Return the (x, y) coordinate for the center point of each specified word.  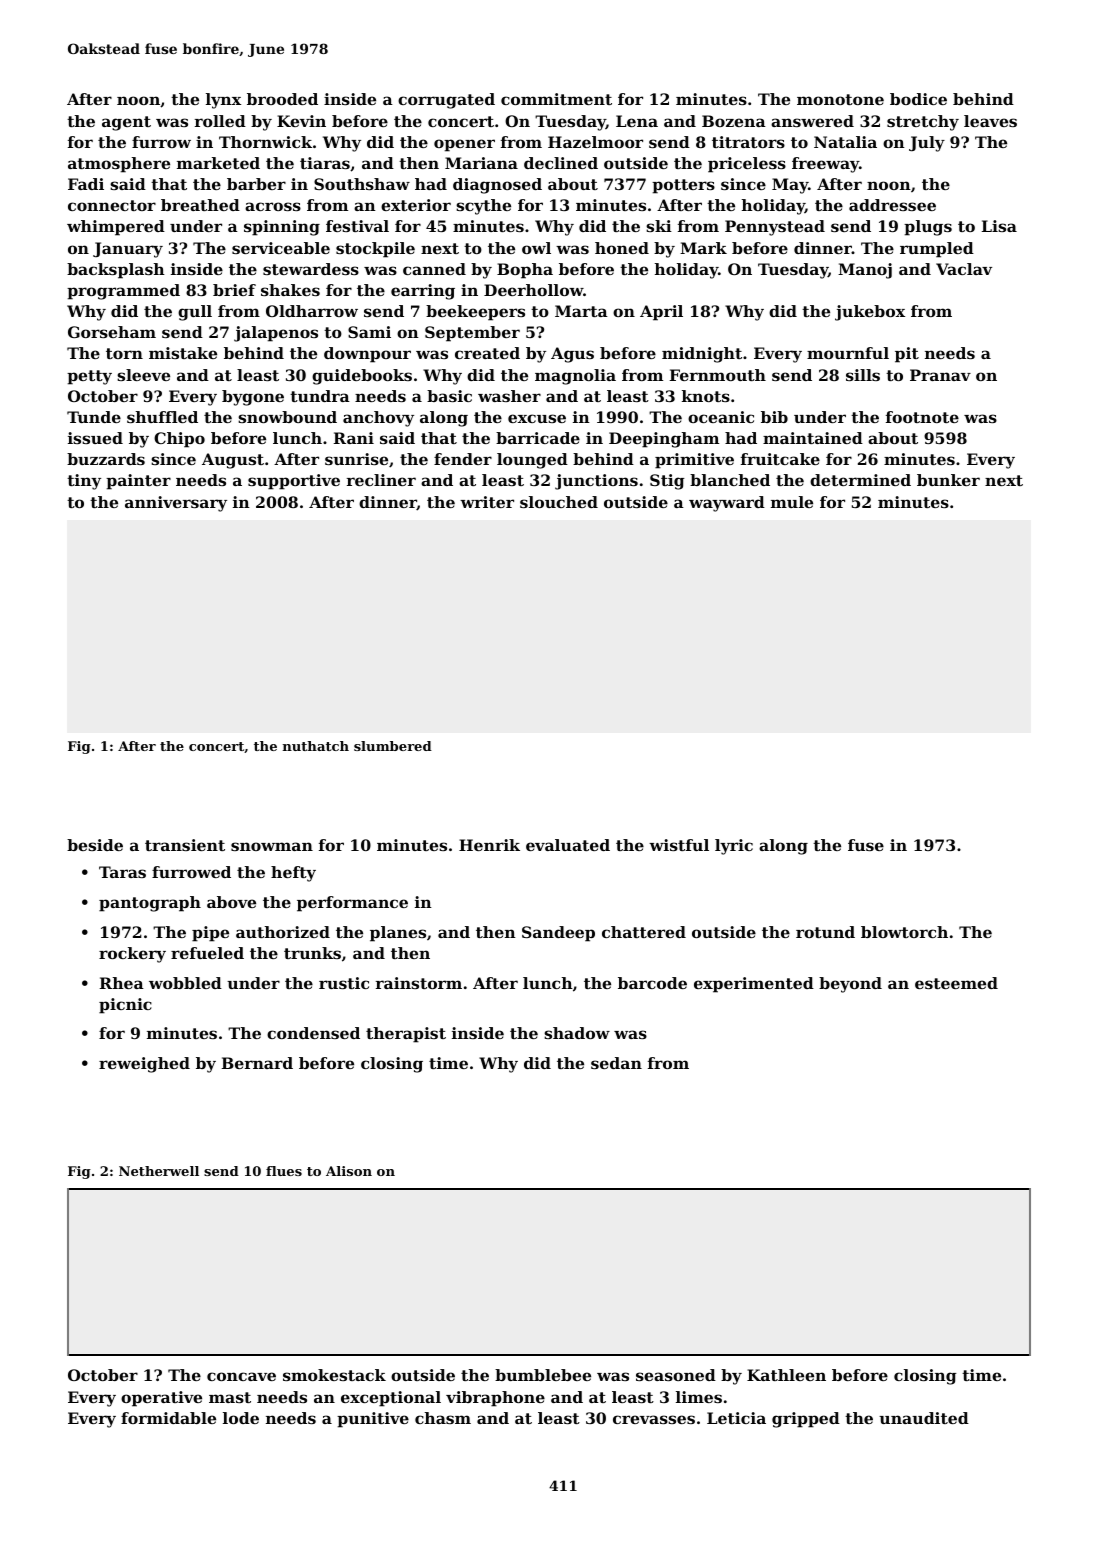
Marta (581, 311)
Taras (122, 872)
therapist (406, 1035)
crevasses (654, 1419)
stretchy (923, 123)
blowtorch (904, 932)
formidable (168, 1418)
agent (126, 123)
